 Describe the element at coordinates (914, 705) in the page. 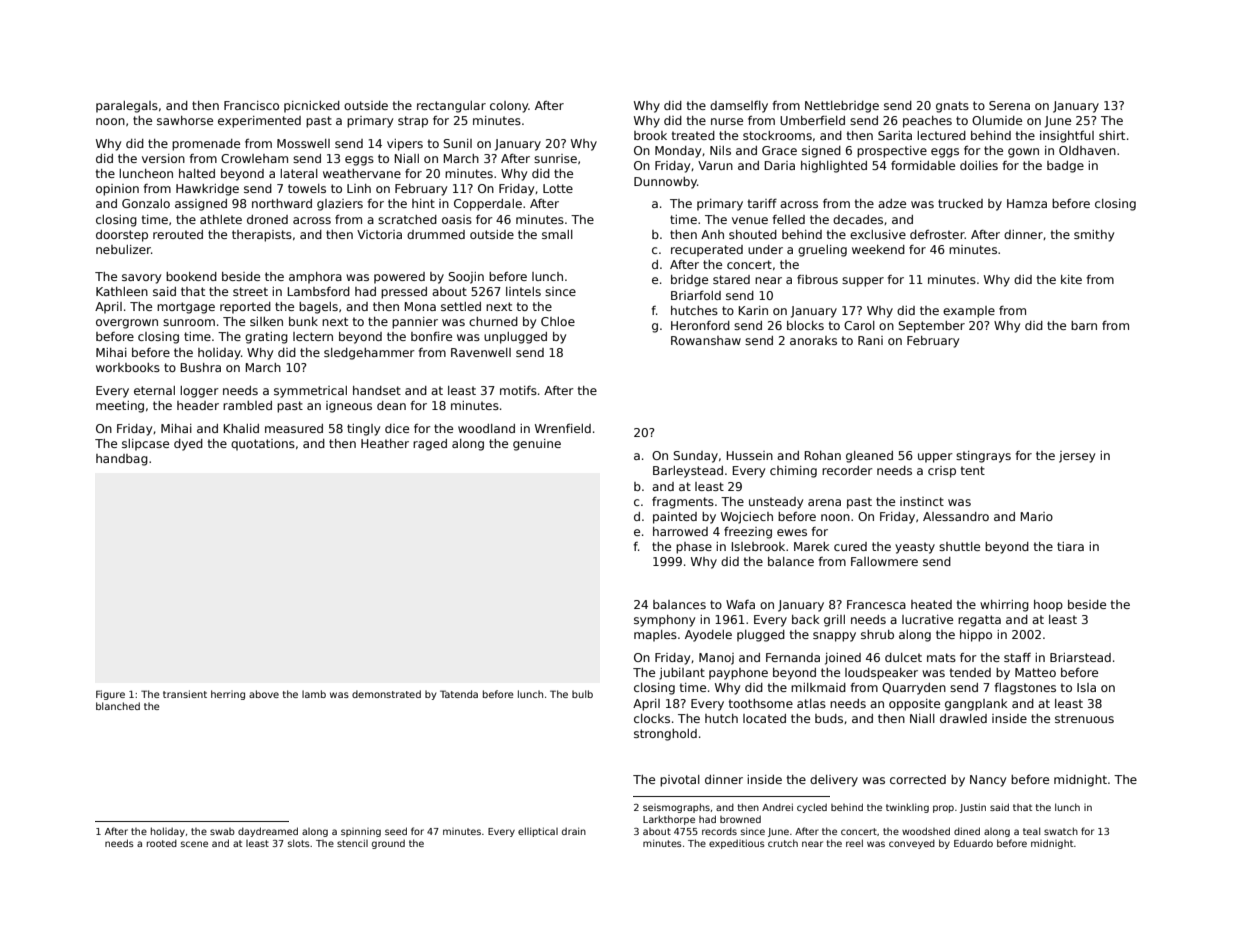

I see `opposite` at that location.
